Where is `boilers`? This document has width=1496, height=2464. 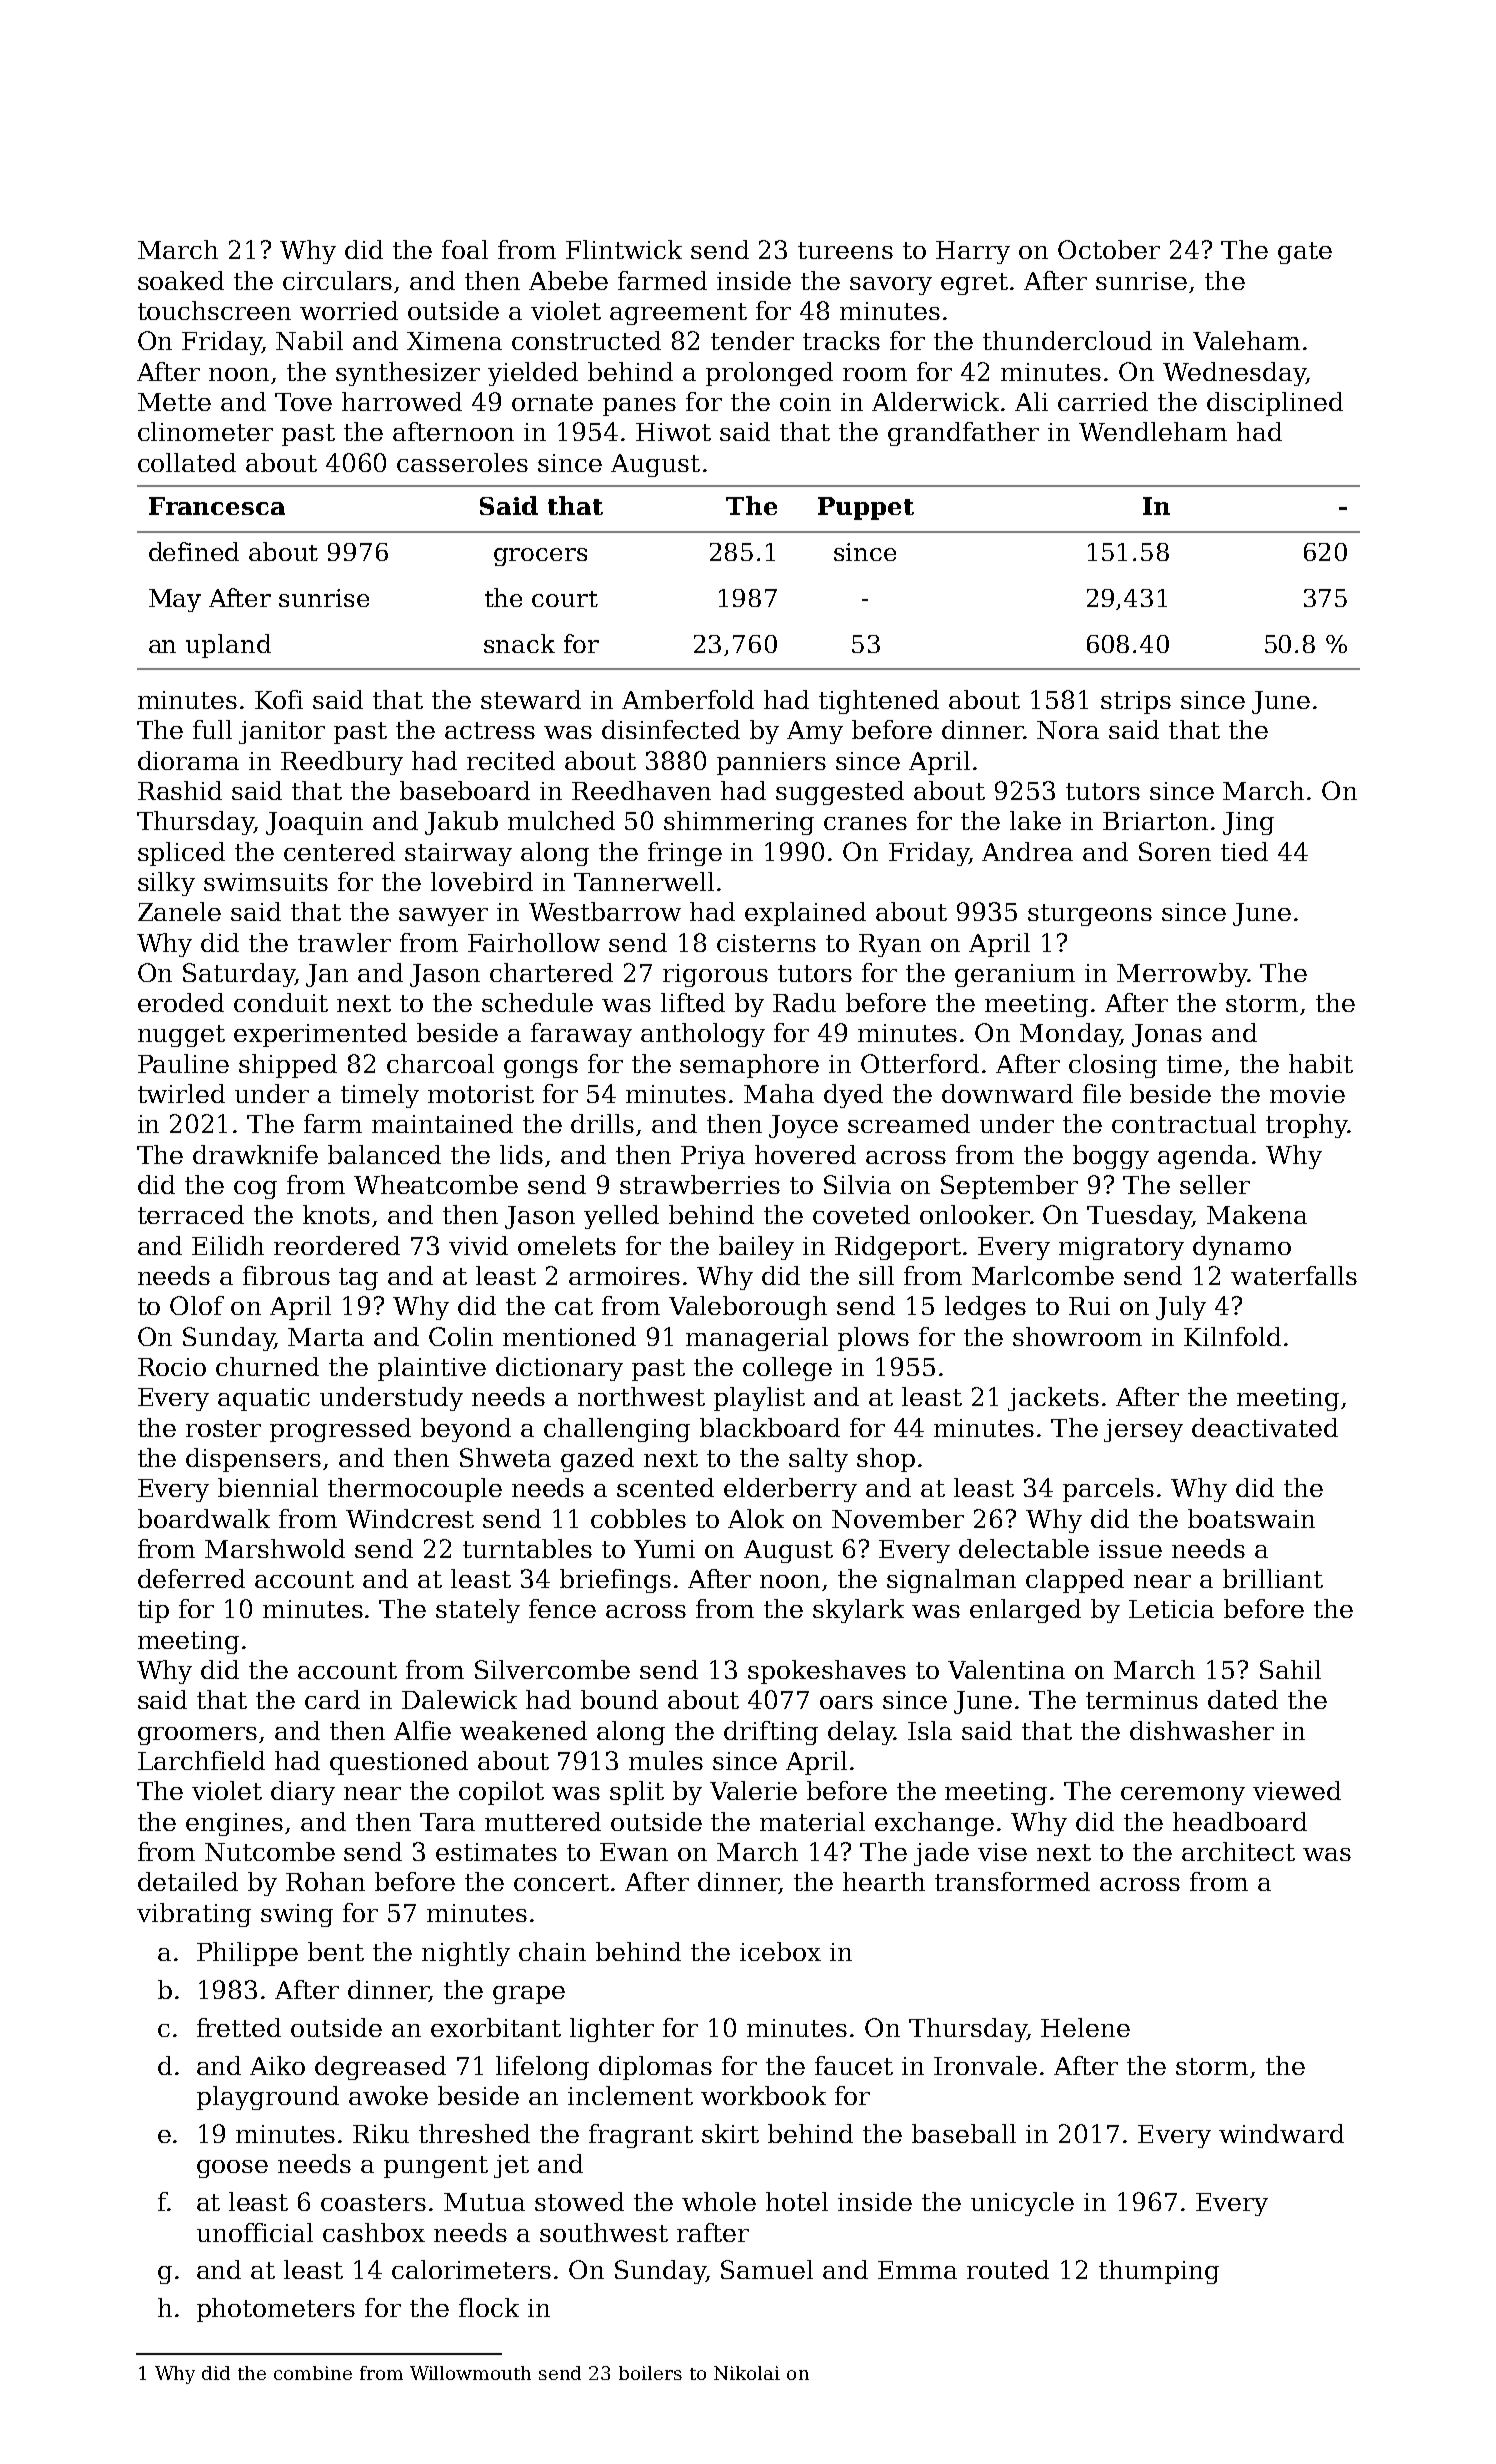
boilers is located at coordinates (650, 2373).
